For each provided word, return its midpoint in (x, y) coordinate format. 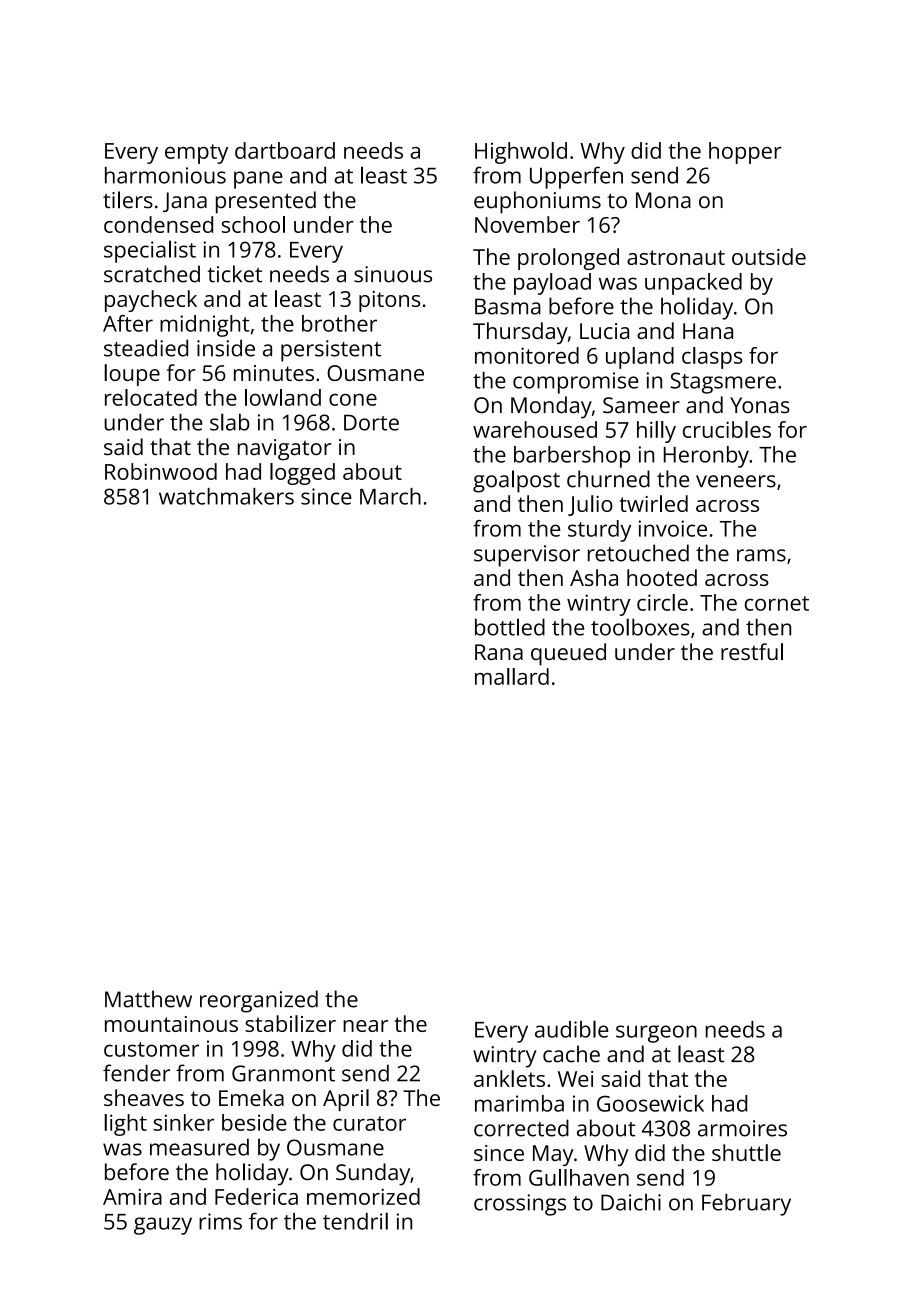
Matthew (148, 999)
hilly (656, 432)
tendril (355, 1221)
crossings (520, 1205)
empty (196, 154)
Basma (508, 306)
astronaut (676, 257)
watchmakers (226, 496)
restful (752, 651)
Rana (499, 652)
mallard (512, 676)
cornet (777, 603)
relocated (151, 397)
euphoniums (537, 202)
